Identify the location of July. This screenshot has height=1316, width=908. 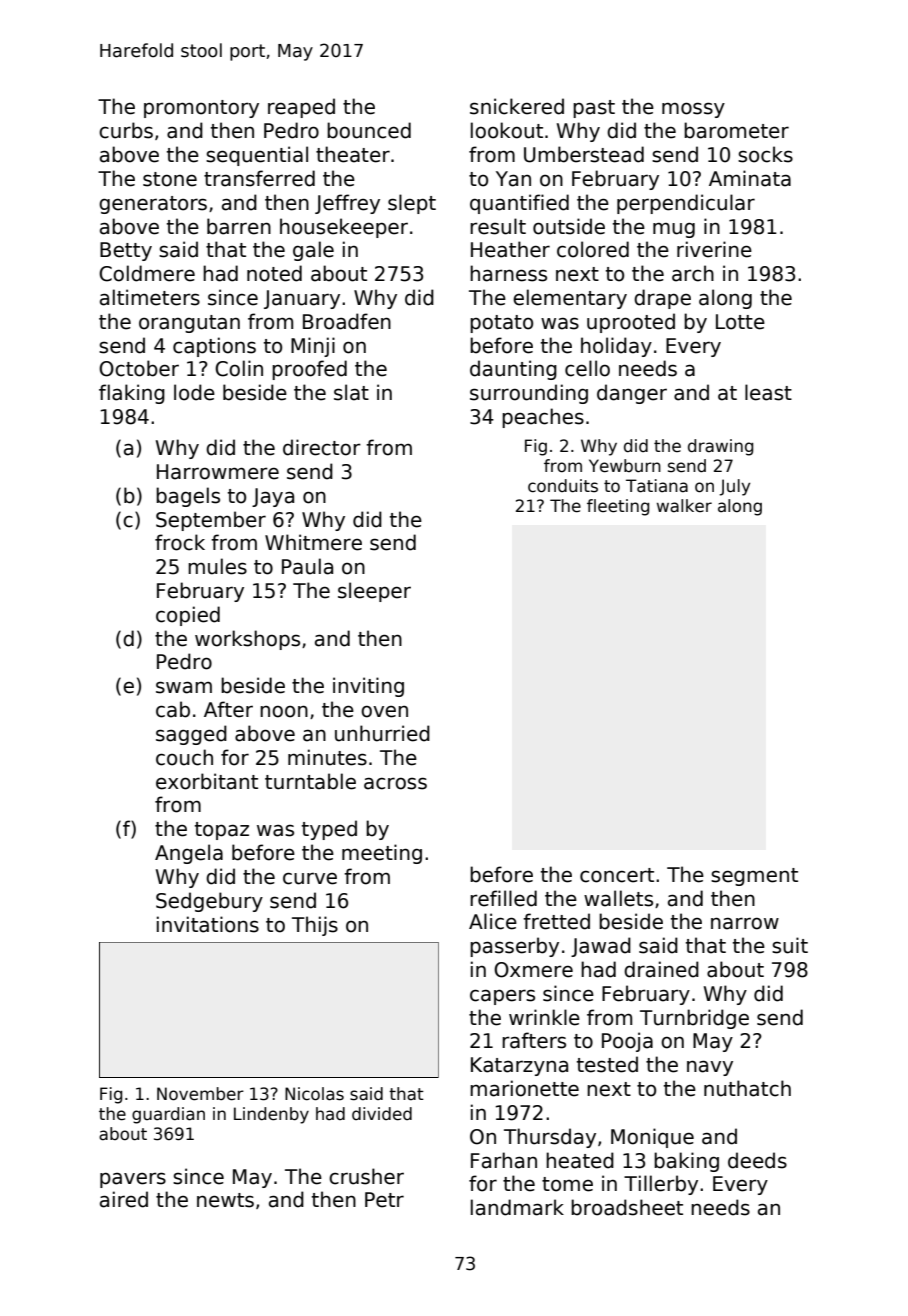
(735, 487).
